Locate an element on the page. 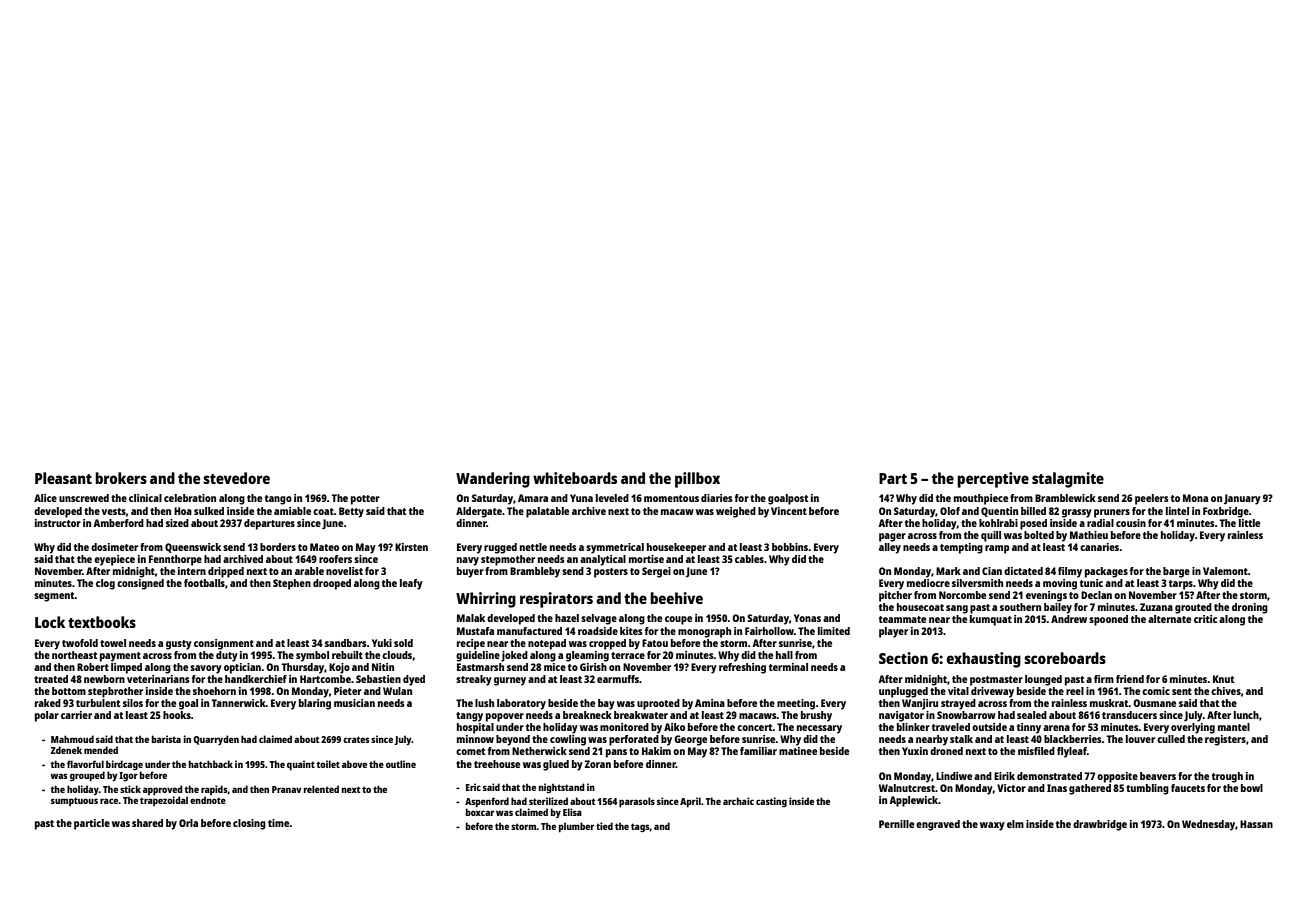 The width and height of the page is (1308, 924). stalagmite is located at coordinates (1068, 480).
